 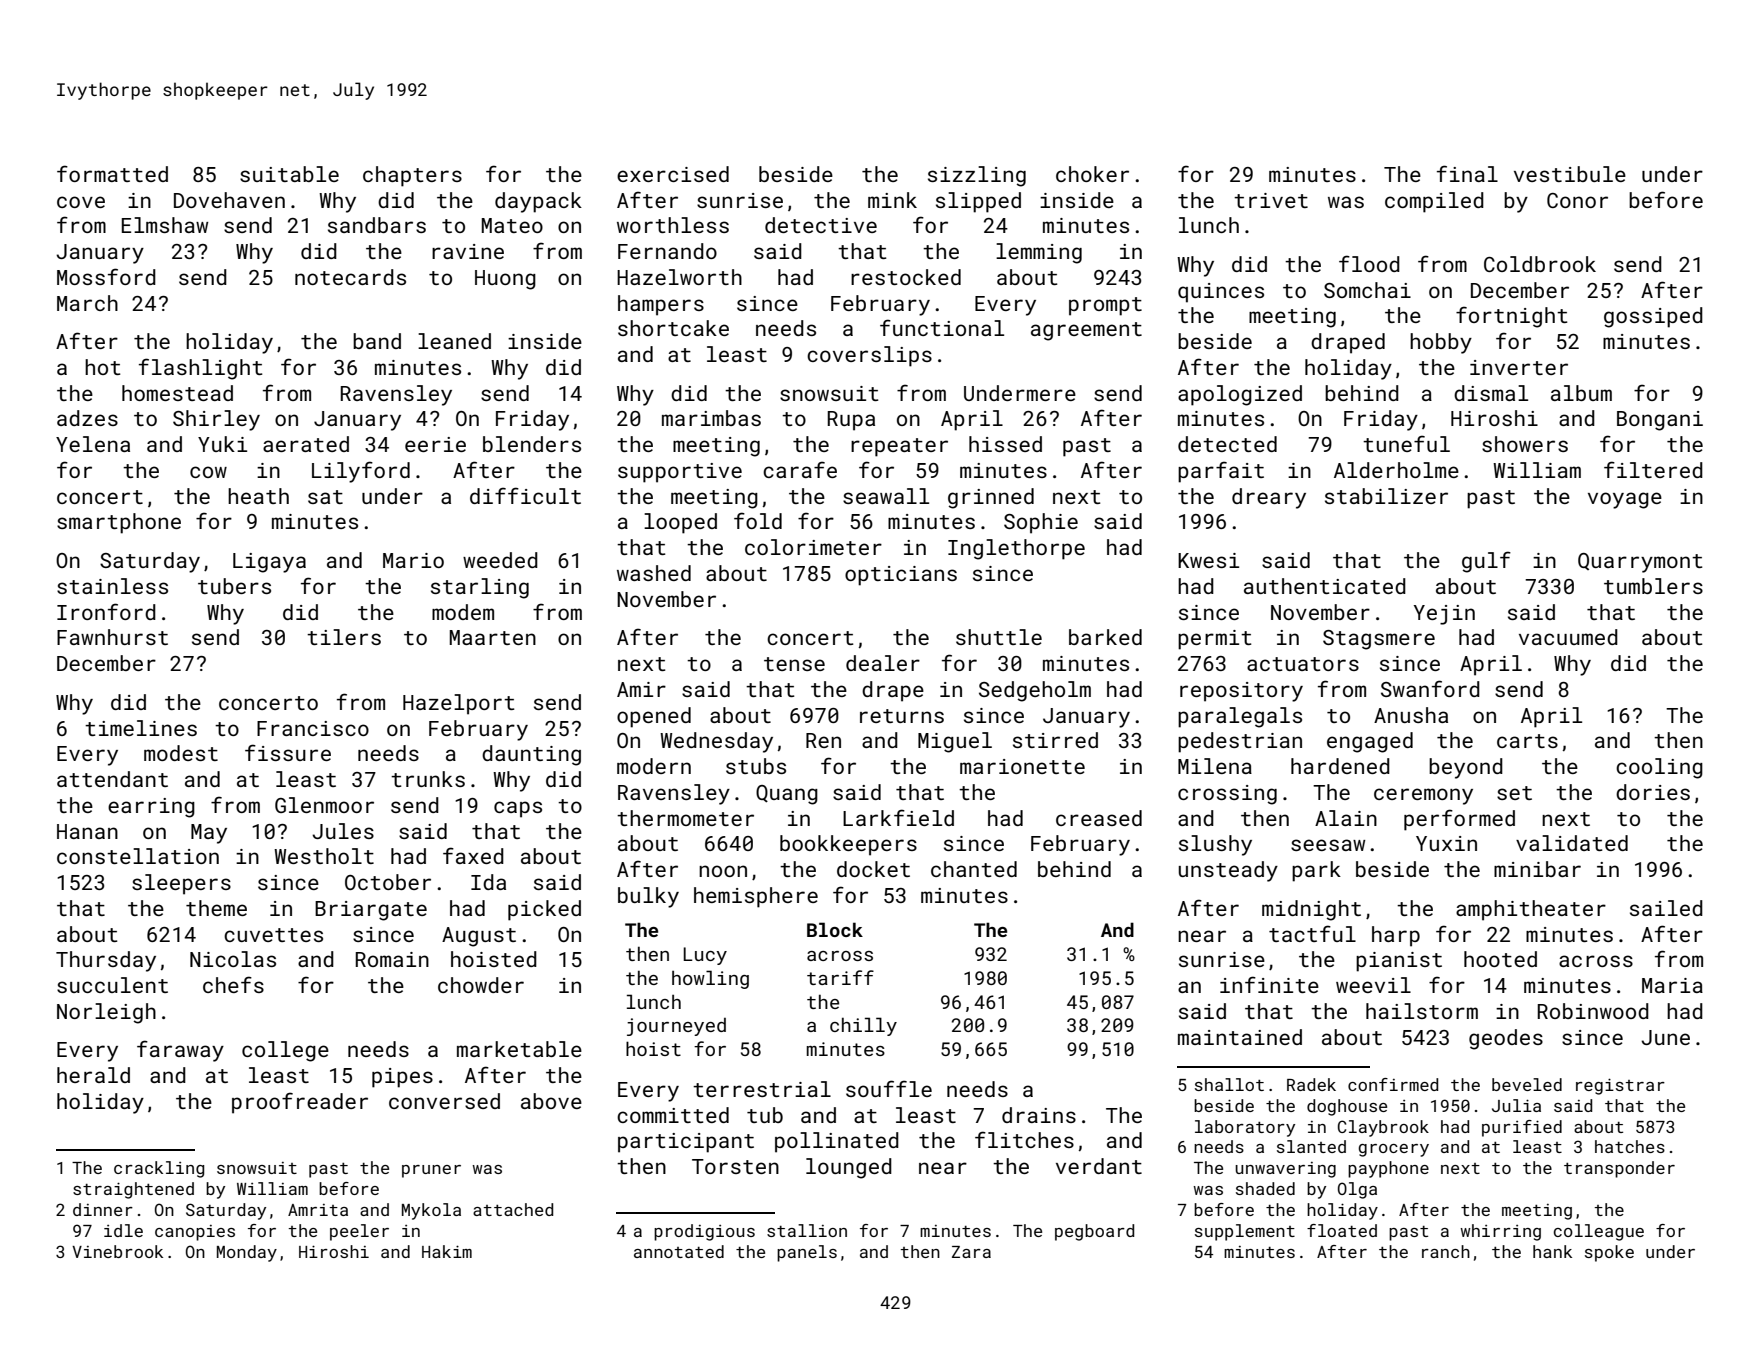 What do you see at coordinates (1486, 562) in the screenshot?
I see `gulf` at bounding box center [1486, 562].
